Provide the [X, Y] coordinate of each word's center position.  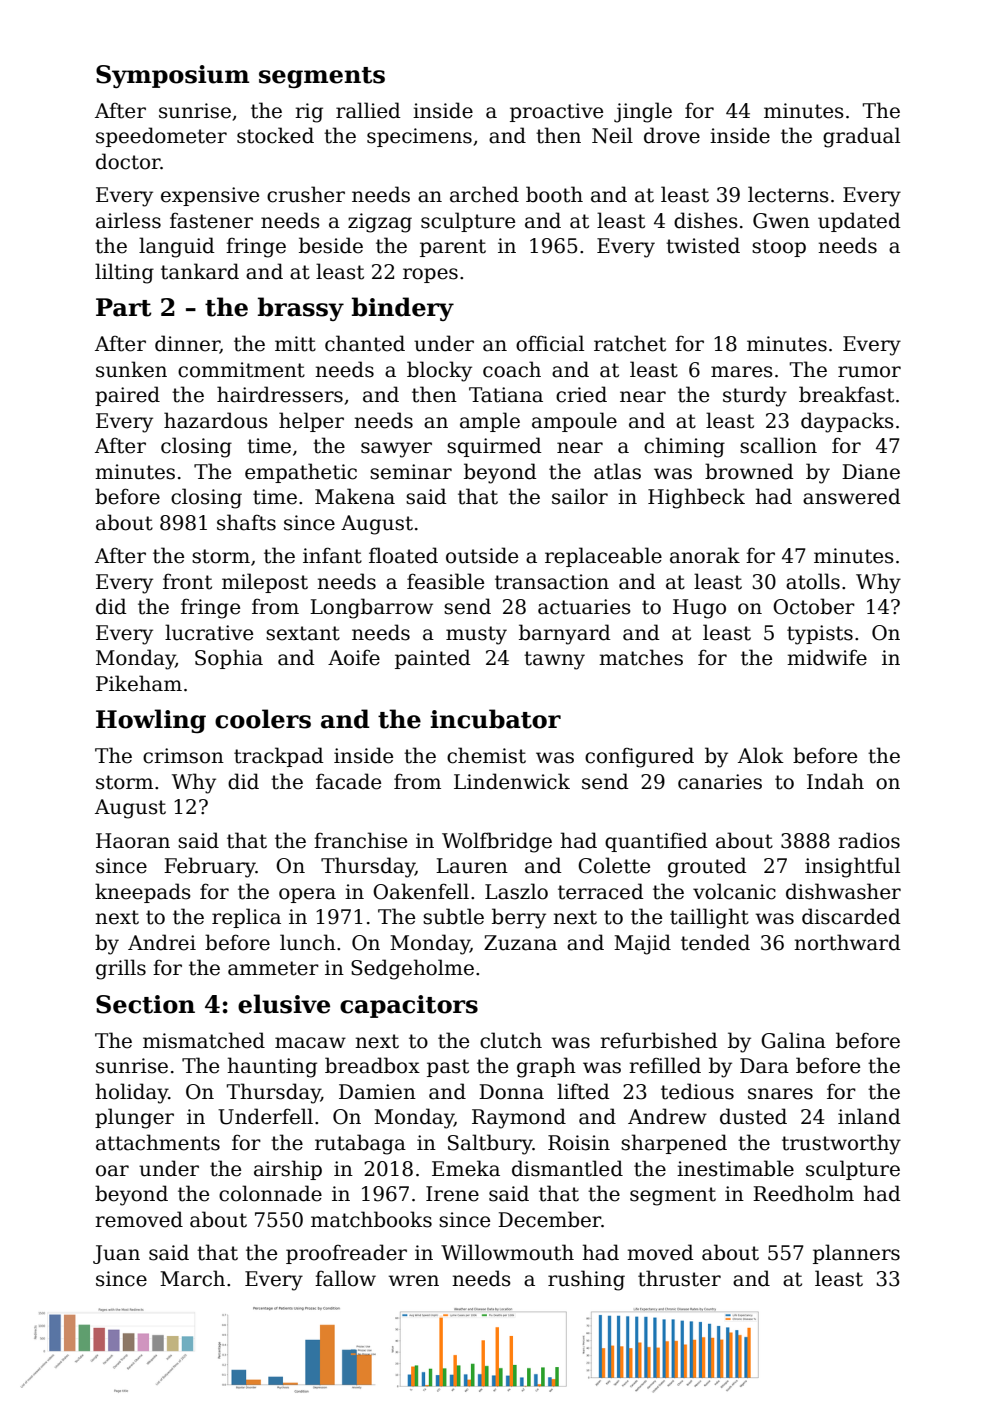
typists [820, 635]
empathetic [301, 473]
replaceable [603, 557]
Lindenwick [512, 781]
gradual [861, 137]
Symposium [172, 76]
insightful [852, 867]
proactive [556, 112]
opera [307, 895]
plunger [134, 1118]
